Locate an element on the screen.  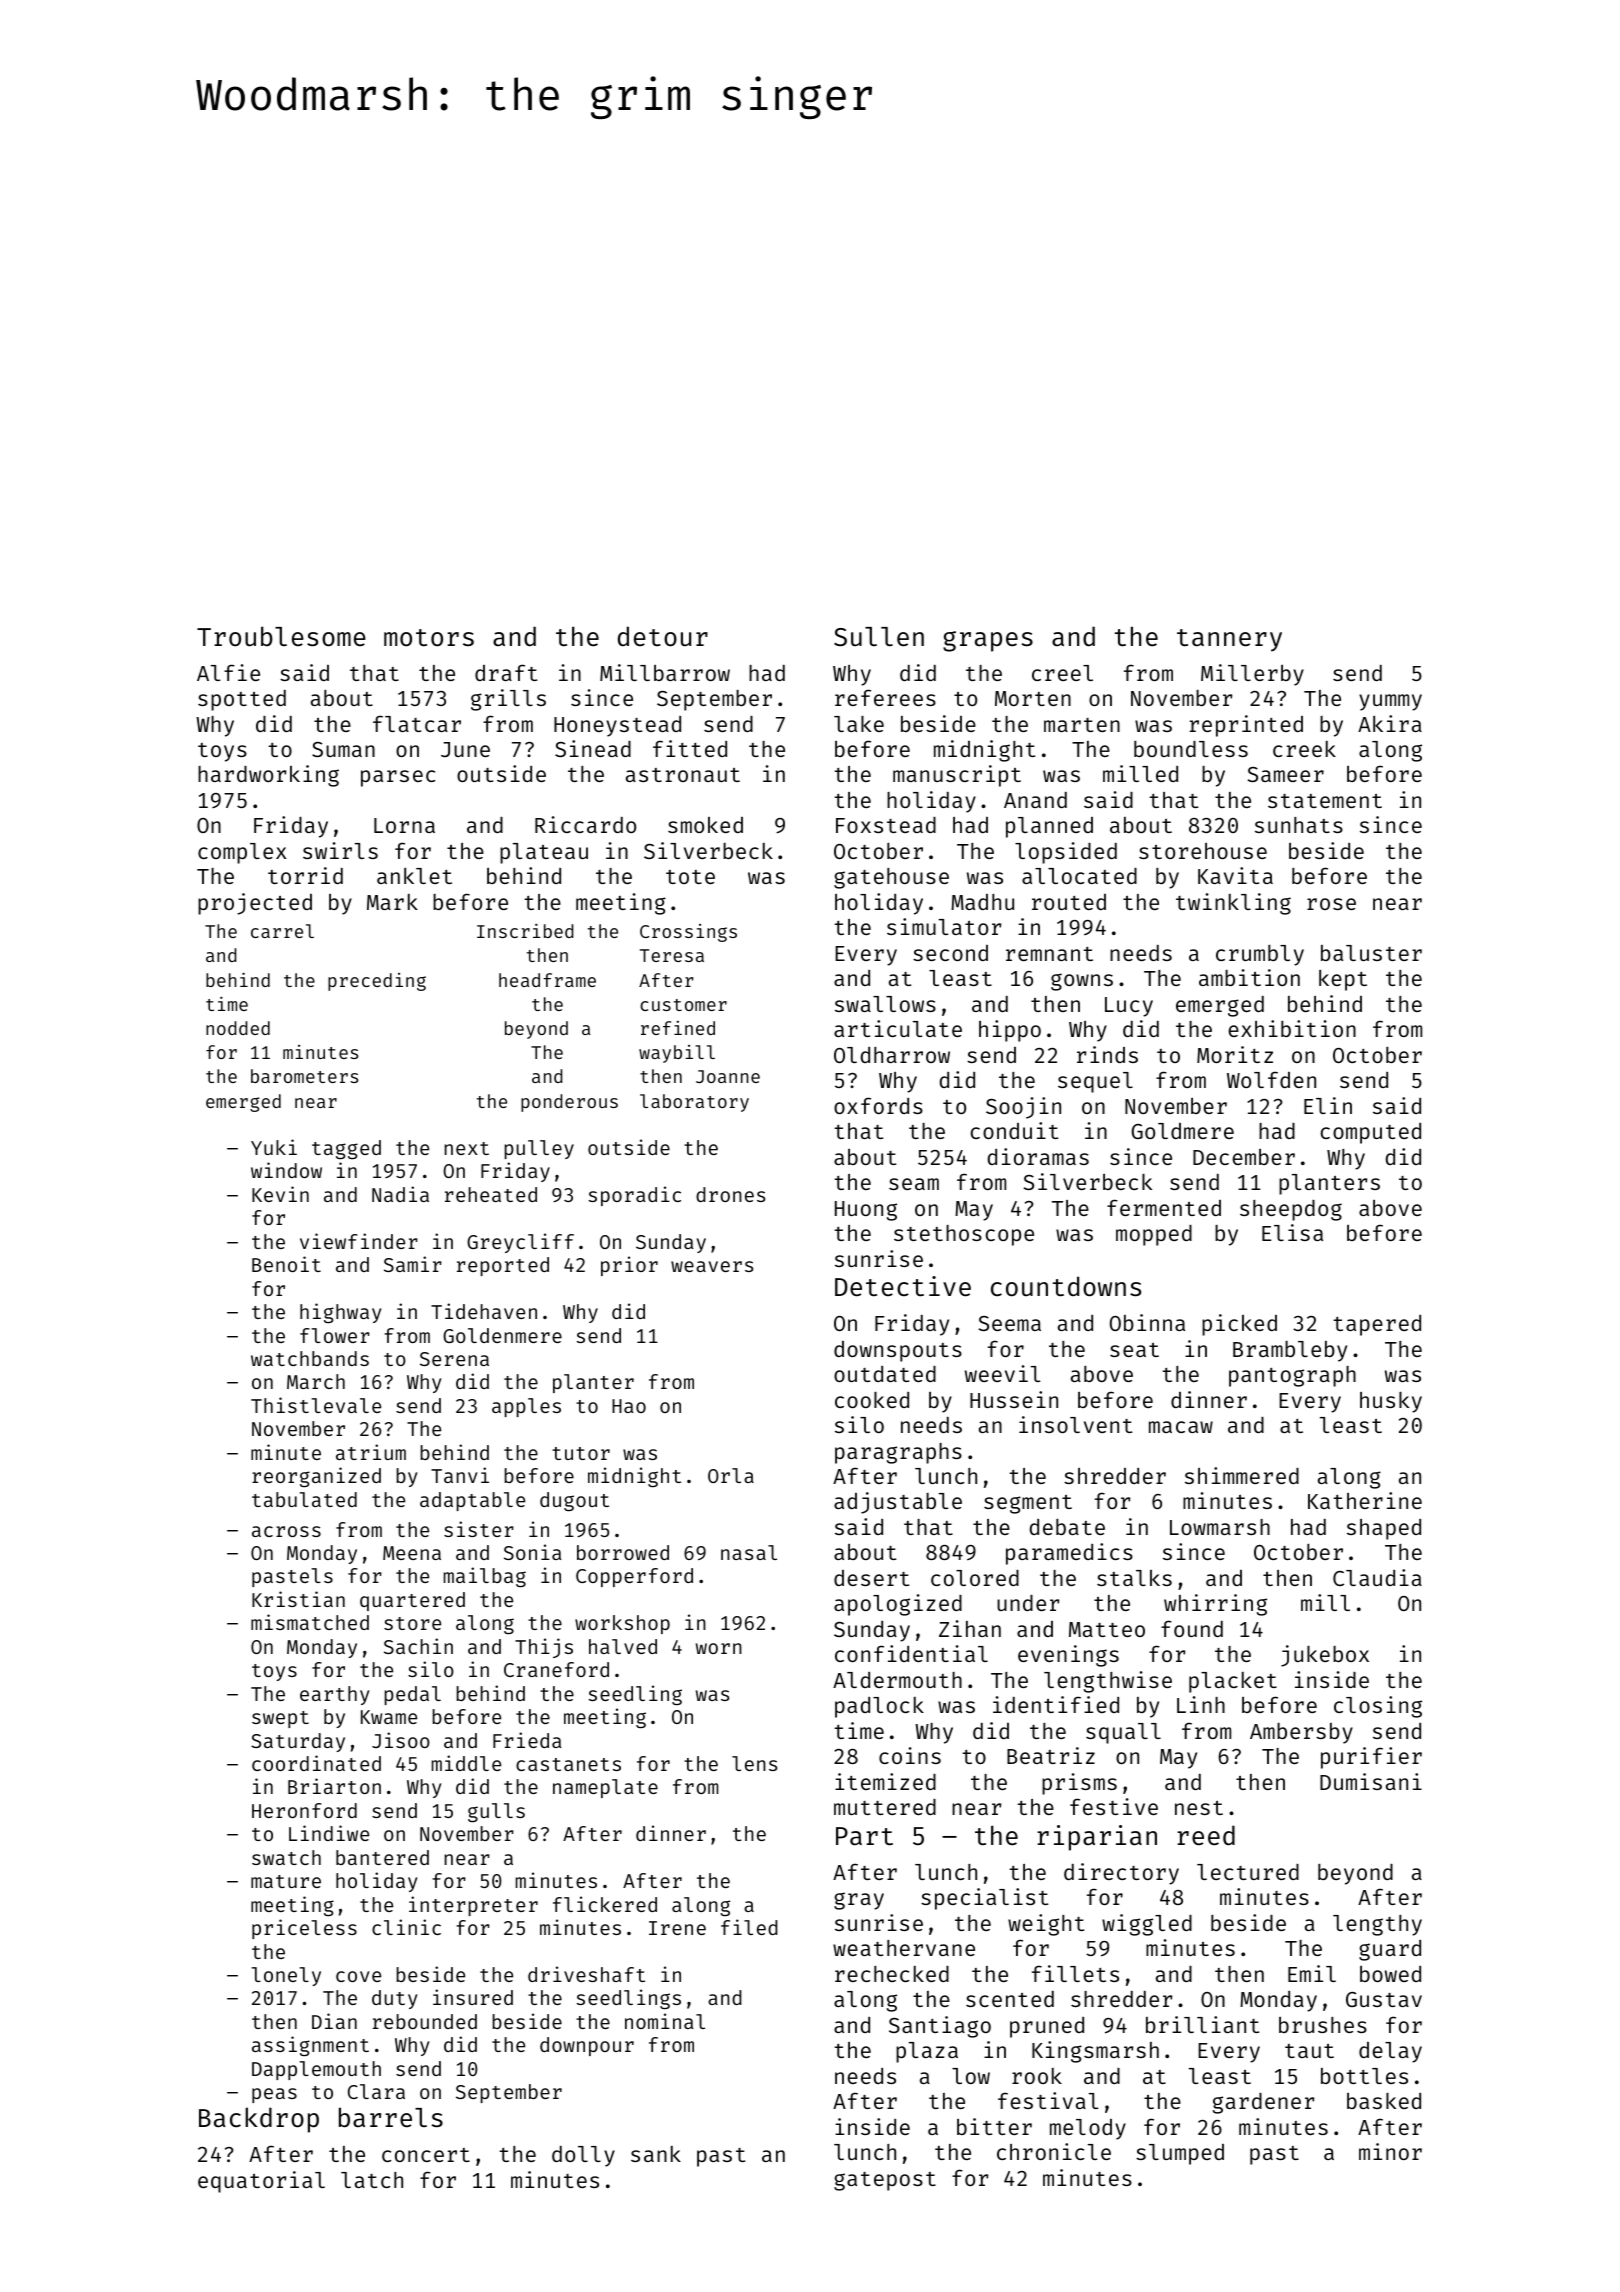
Kavita is located at coordinates (1235, 875).
